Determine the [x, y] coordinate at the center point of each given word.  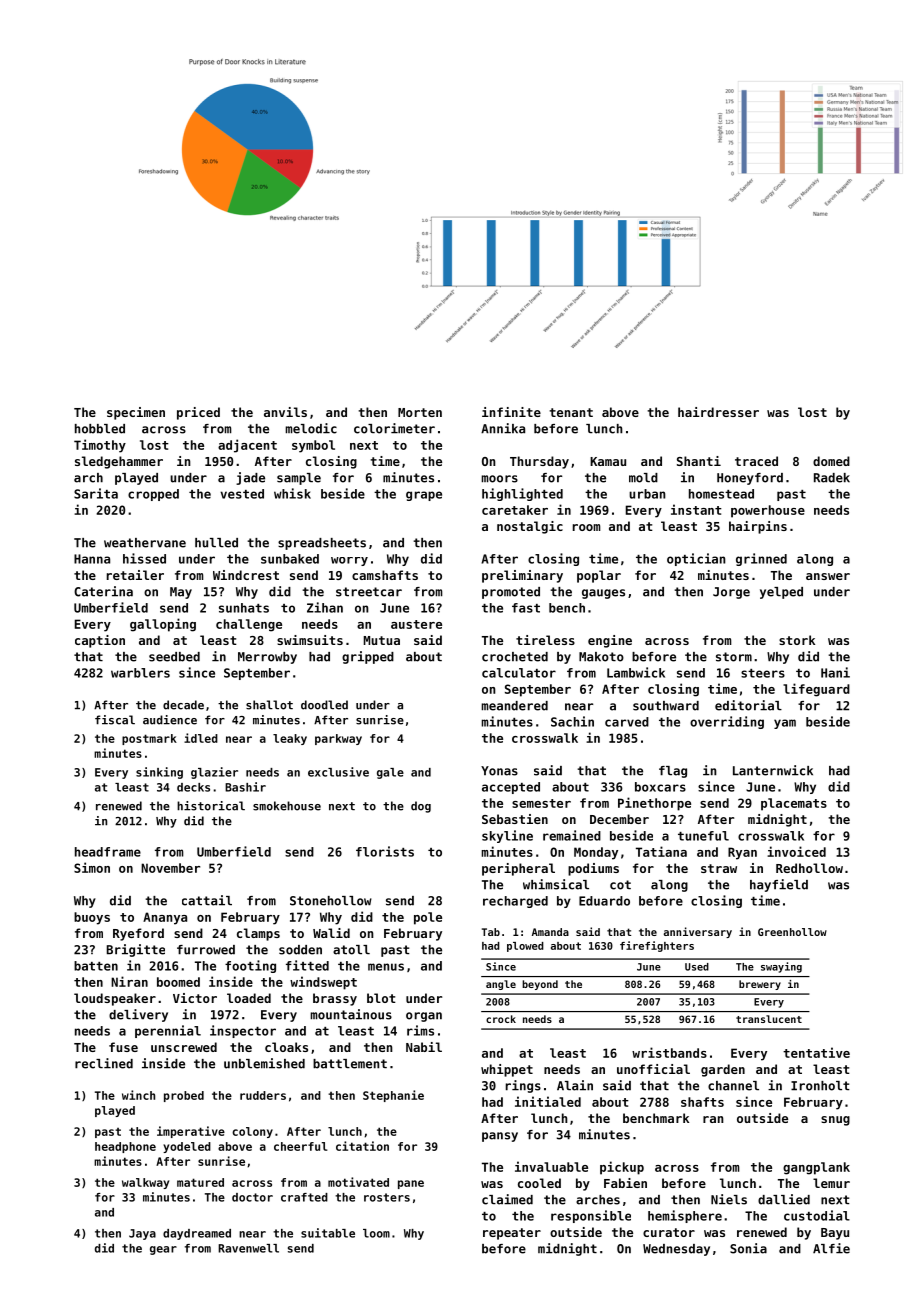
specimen [136, 413]
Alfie [831, 1248]
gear [163, 1250]
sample [299, 479]
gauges [603, 594]
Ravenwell [248, 1248]
